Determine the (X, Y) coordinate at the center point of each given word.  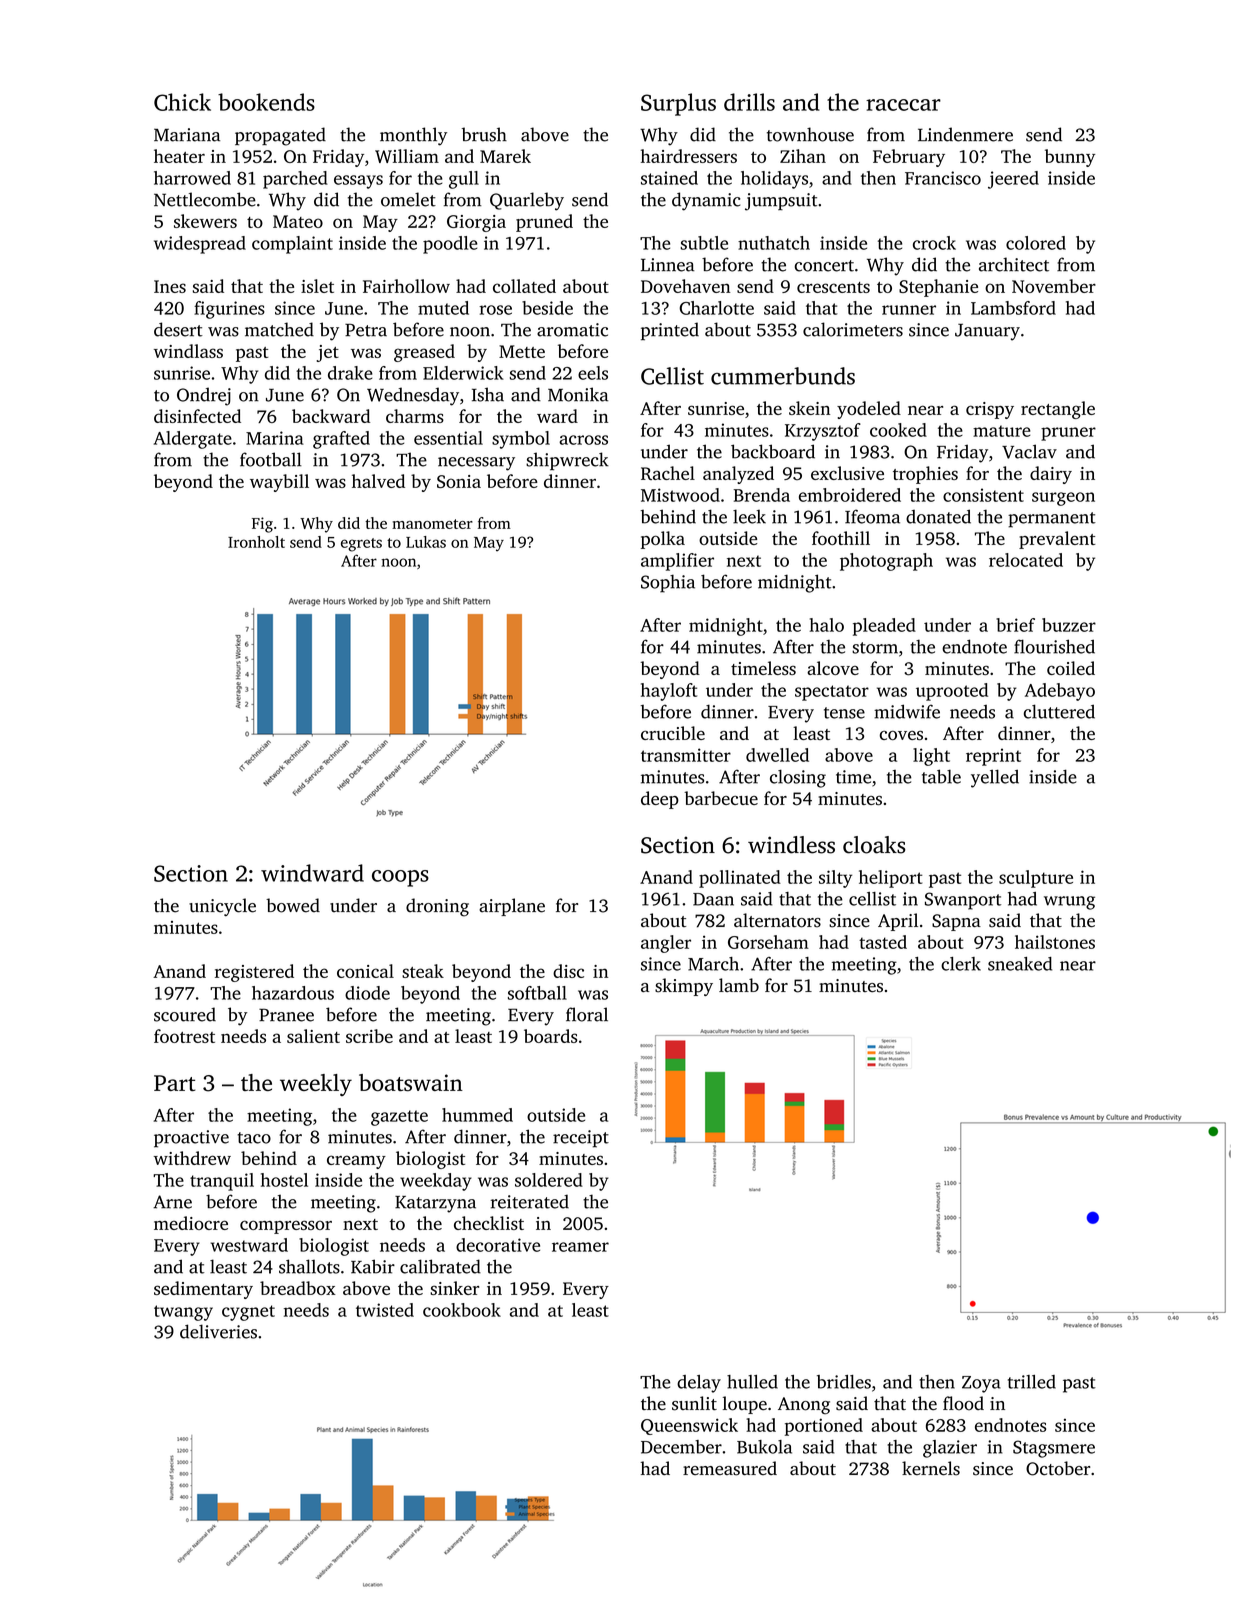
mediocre (191, 1223)
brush (484, 134)
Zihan (803, 156)
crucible (673, 733)
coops (400, 878)
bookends (266, 102)
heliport (890, 879)
